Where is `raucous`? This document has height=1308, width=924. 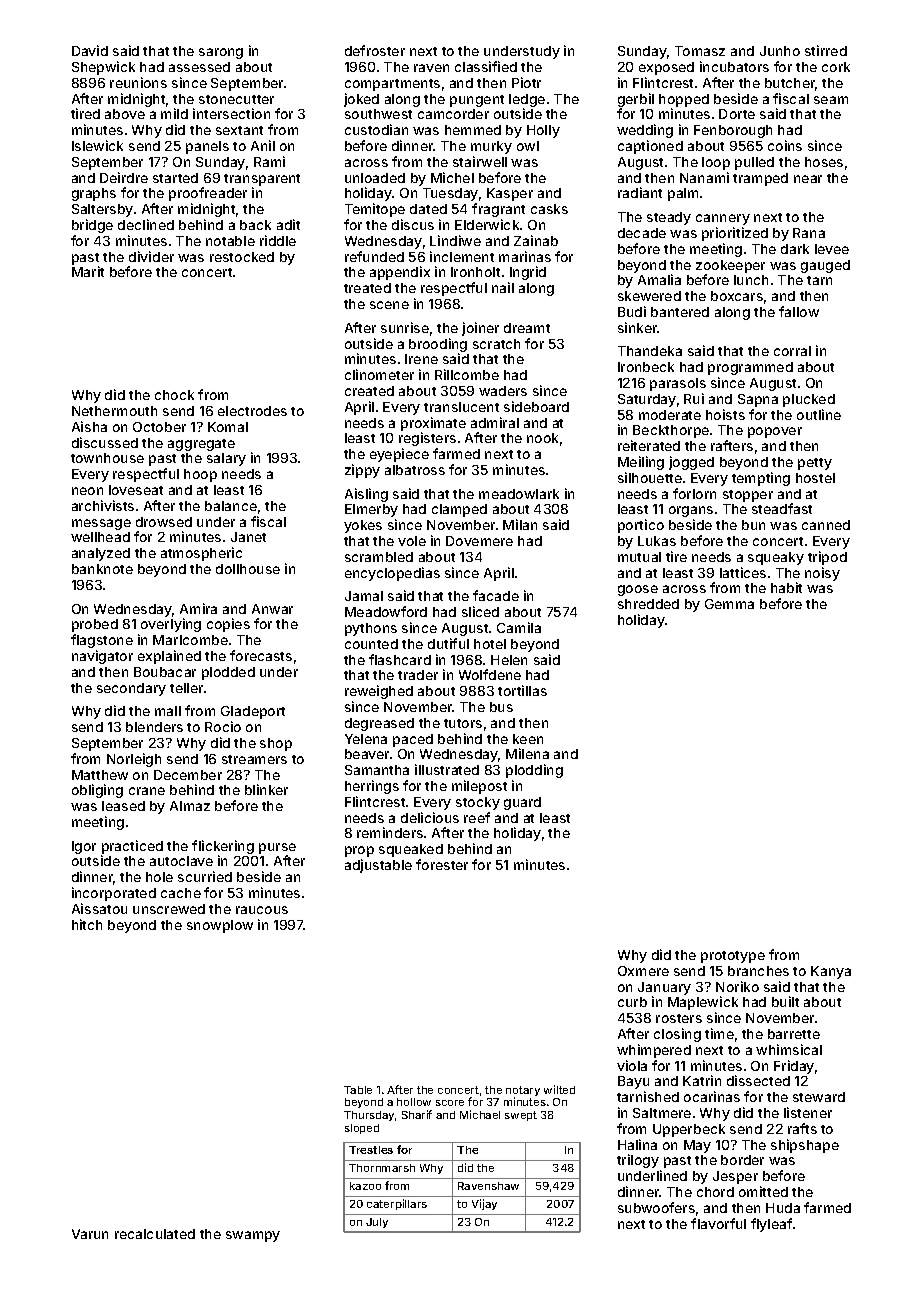 raucous is located at coordinates (262, 910).
